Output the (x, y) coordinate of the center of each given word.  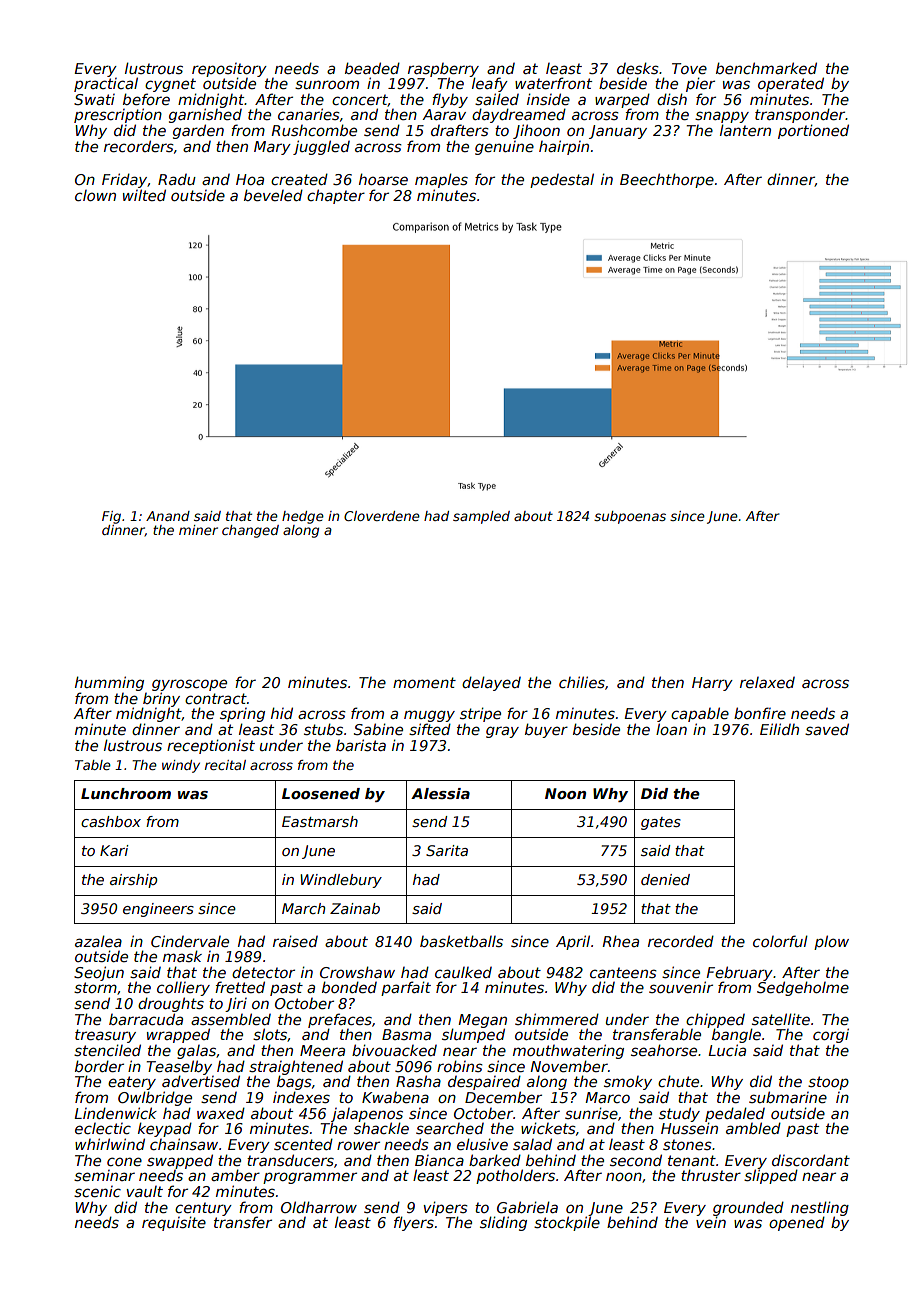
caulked (463, 972)
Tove (689, 68)
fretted (240, 987)
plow (831, 942)
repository (229, 70)
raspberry (443, 70)
